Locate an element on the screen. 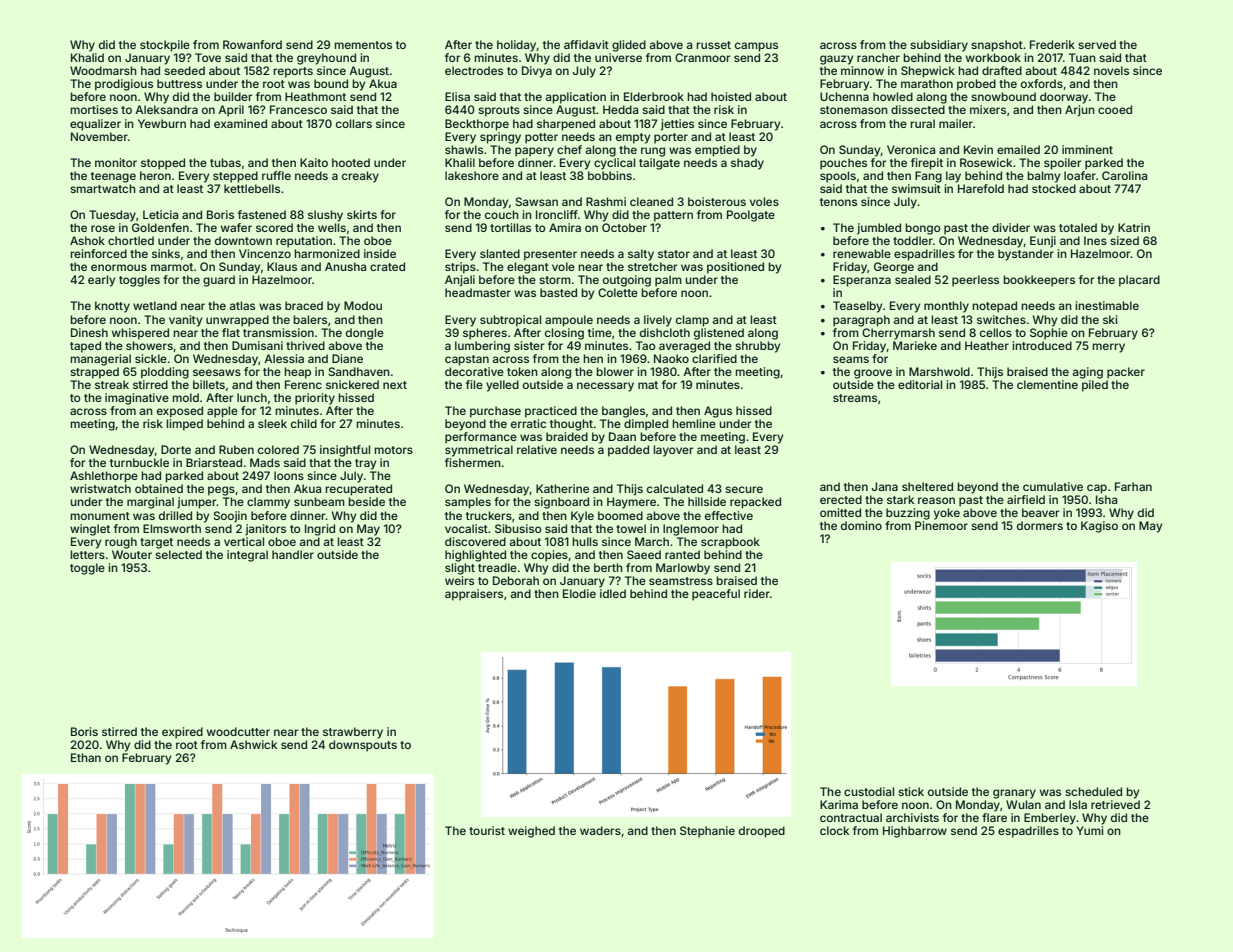  Karima is located at coordinates (839, 804).
